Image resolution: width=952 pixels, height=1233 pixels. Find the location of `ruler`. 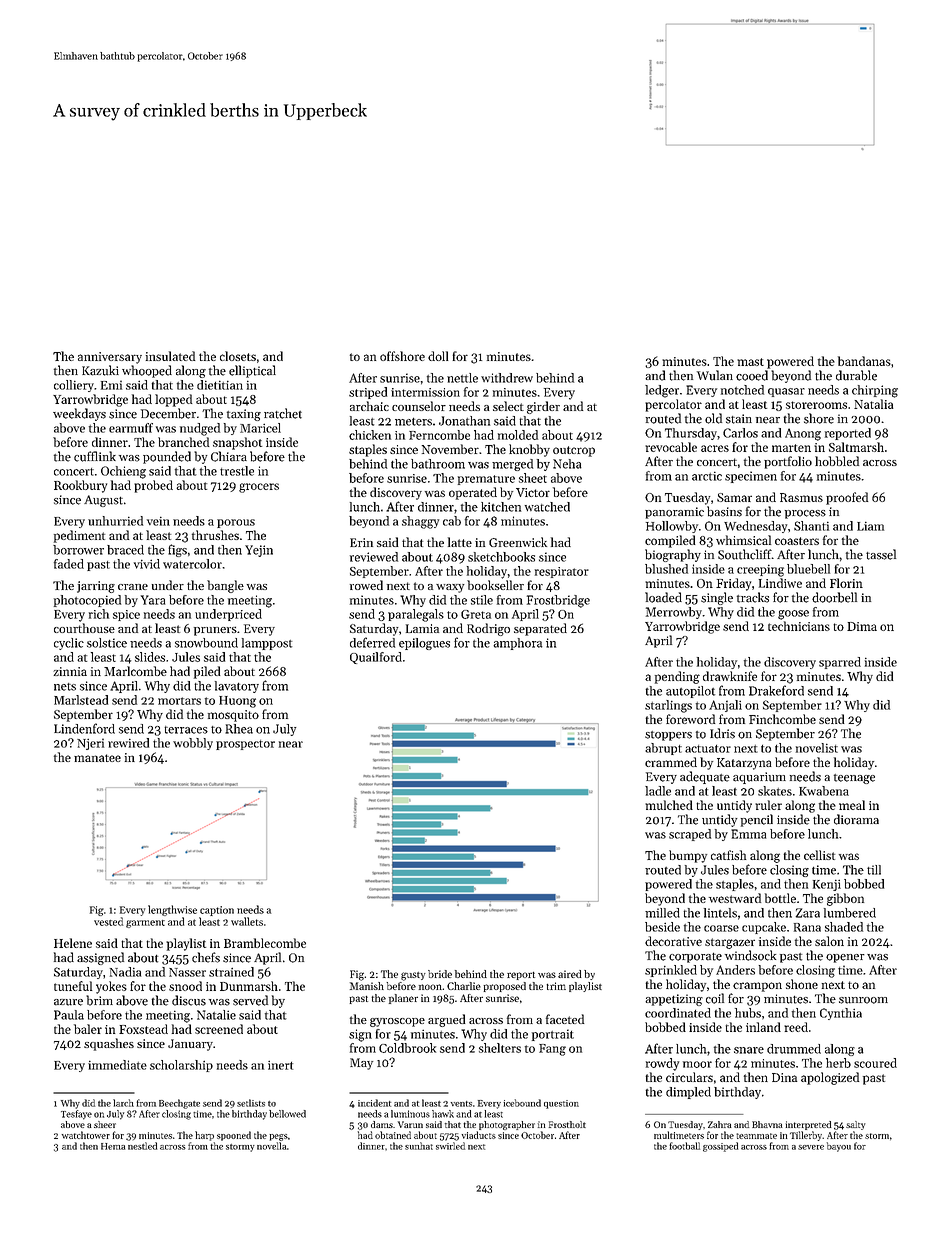

ruler is located at coordinates (768, 805).
